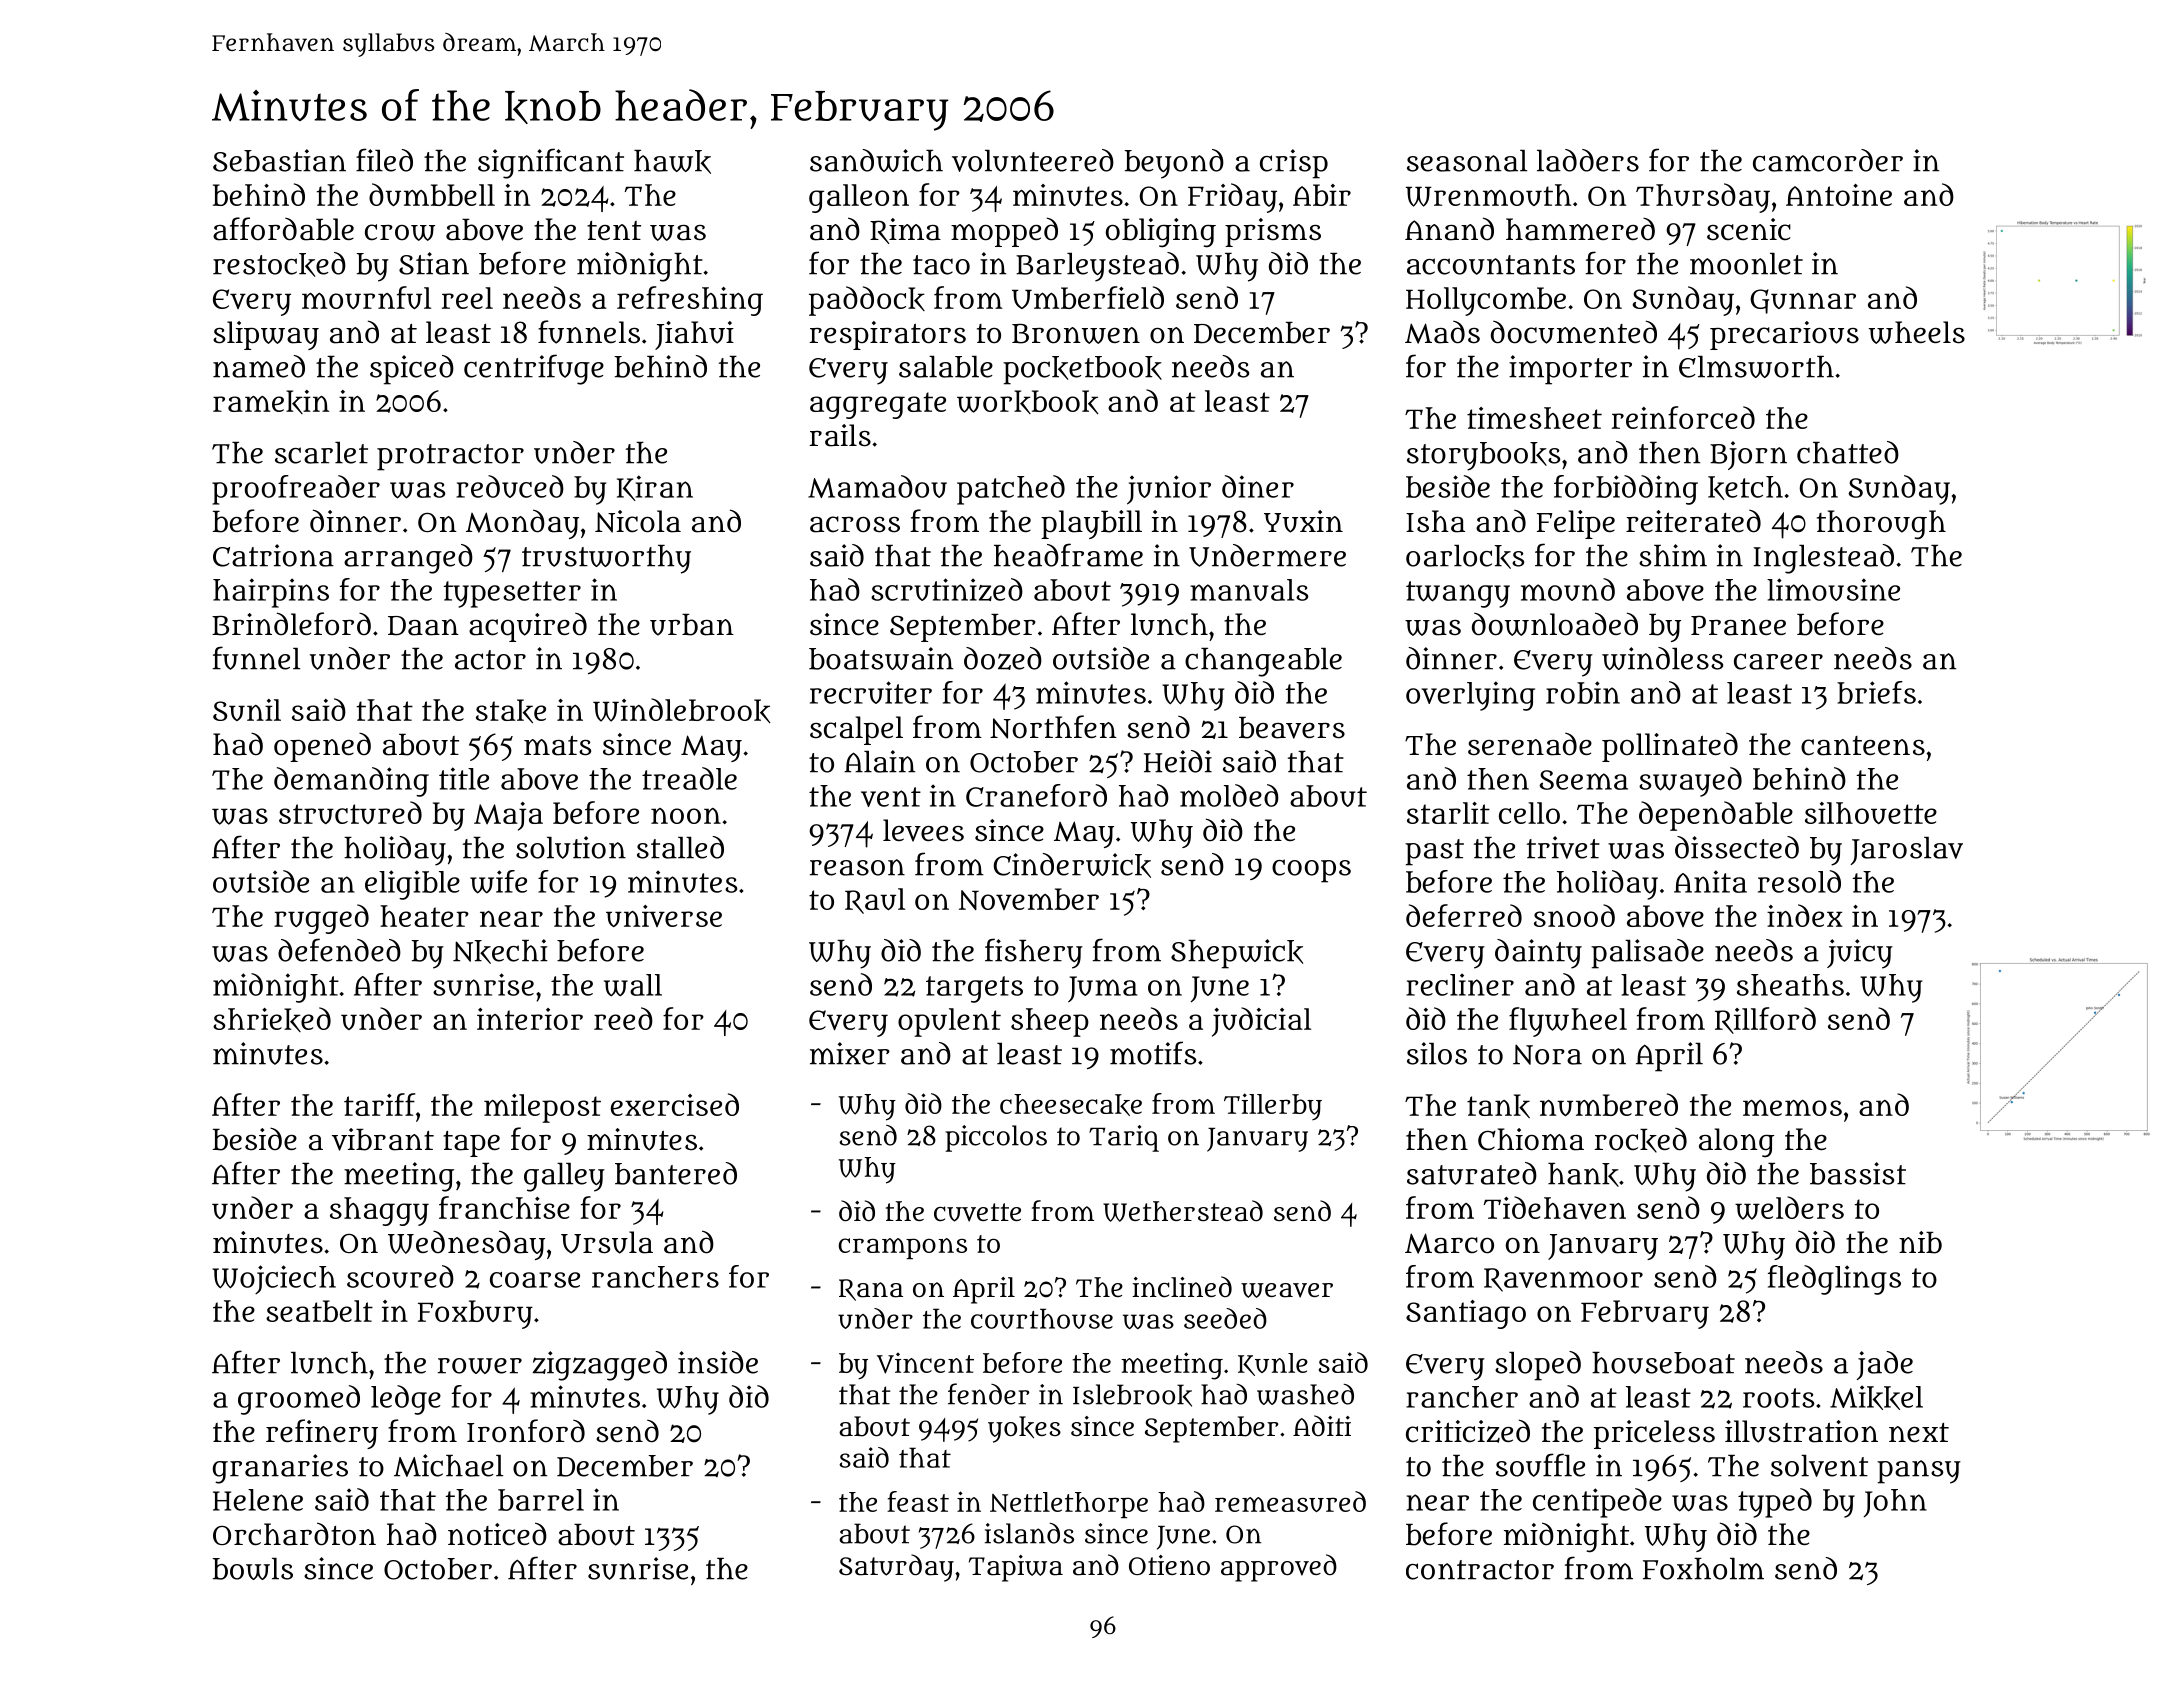 This page has width=2178, height=1683. Describe the element at coordinates (1004, 232) in the page. I see `mopped` at that location.
